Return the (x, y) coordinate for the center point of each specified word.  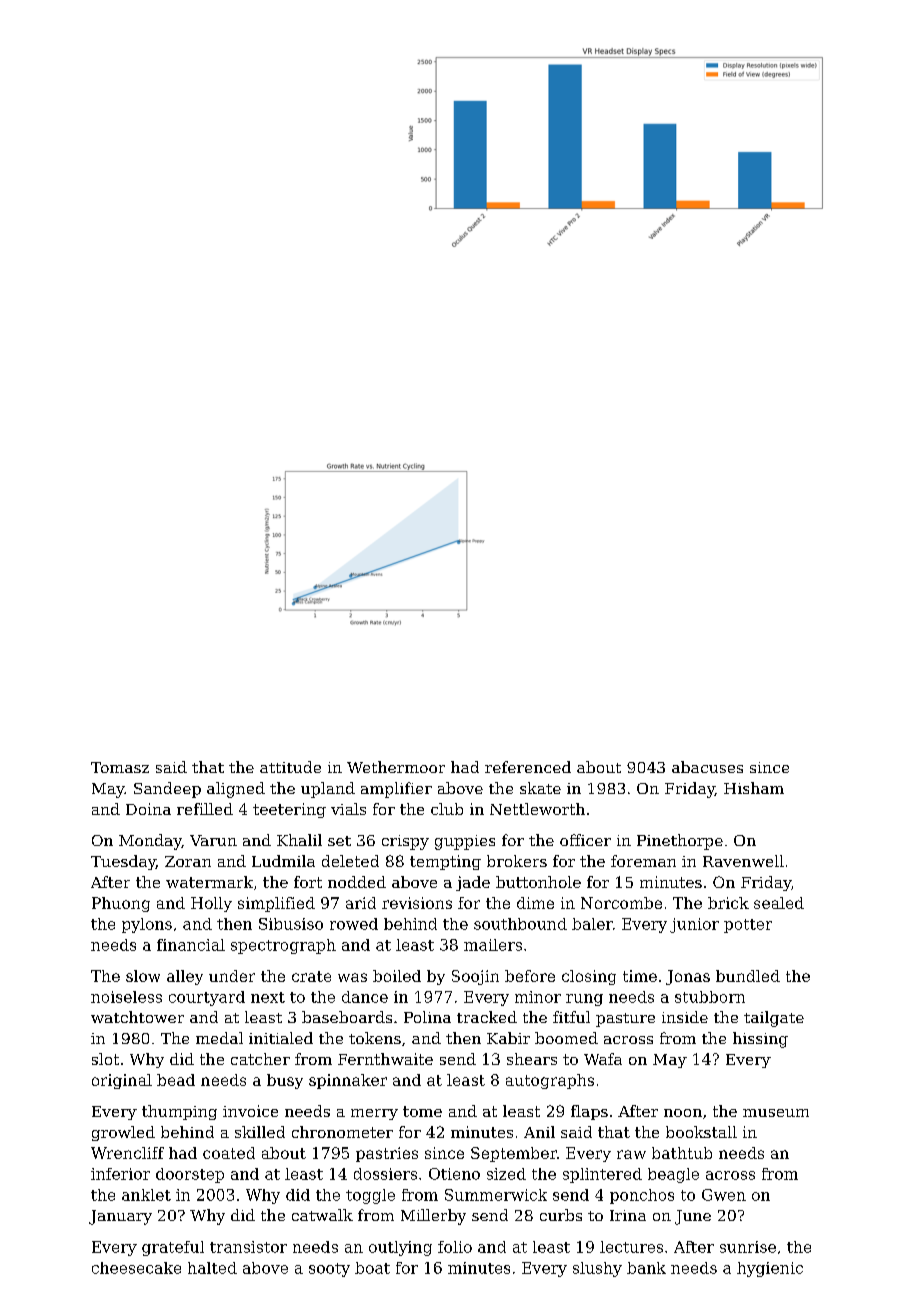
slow (143, 976)
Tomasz (120, 767)
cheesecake (136, 1268)
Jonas (688, 977)
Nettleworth (537, 809)
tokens (375, 1038)
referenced (528, 767)
